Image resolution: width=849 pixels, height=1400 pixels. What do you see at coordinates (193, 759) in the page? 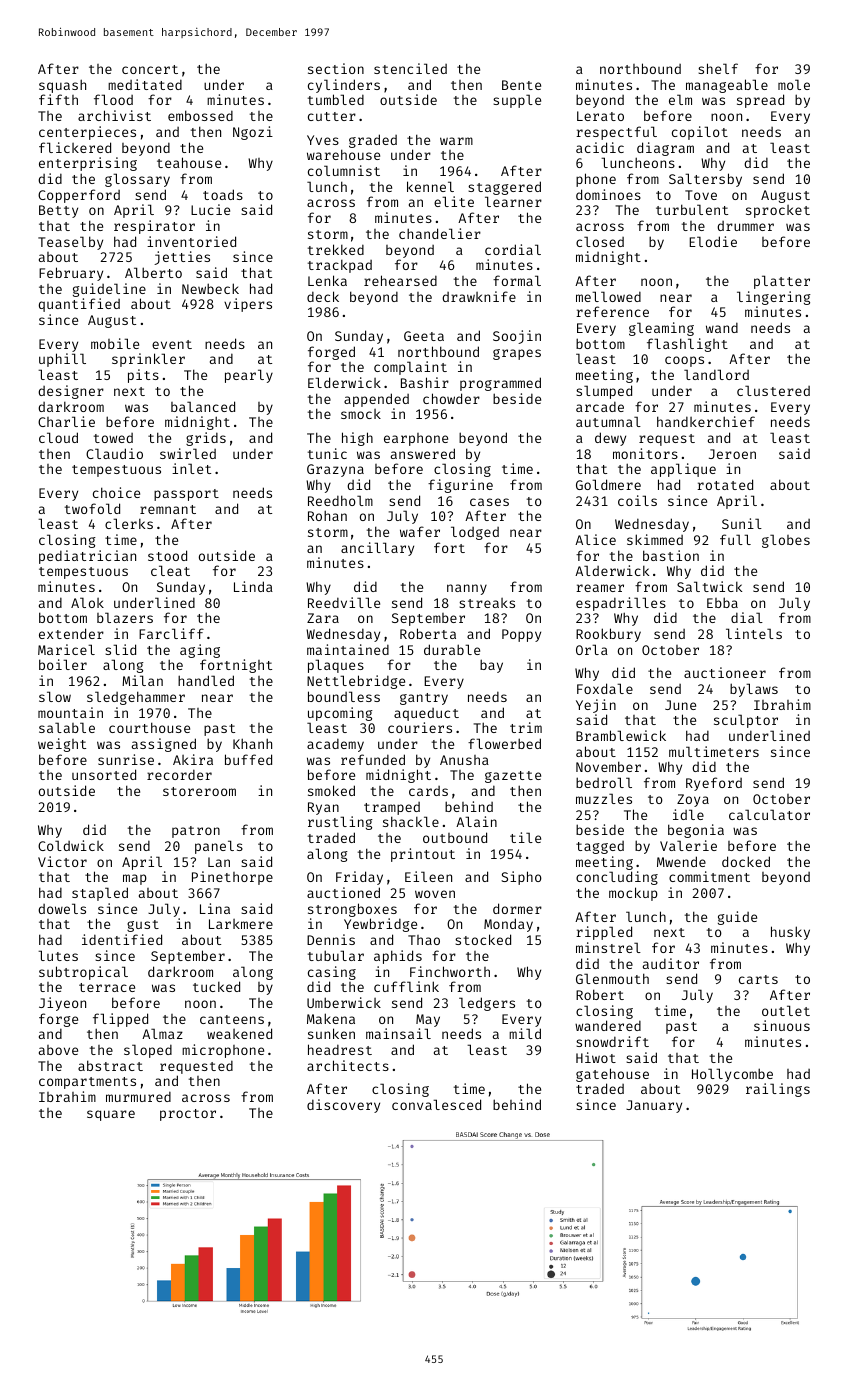
I see `Akira` at bounding box center [193, 759].
